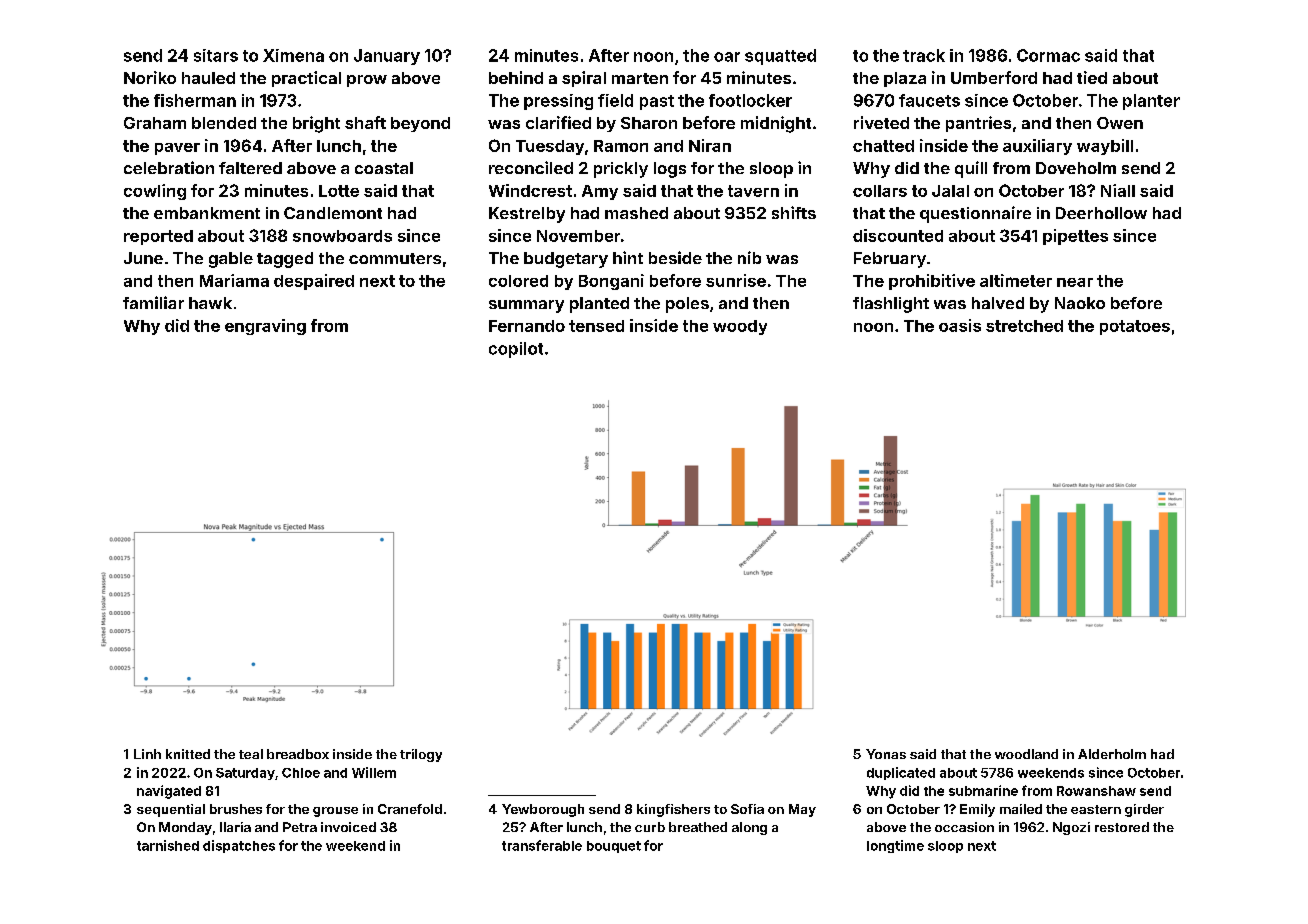 Image resolution: width=1308 pixels, height=924 pixels. Describe the element at coordinates (740, 327) in the screenshot. I see `woody` at that location.
